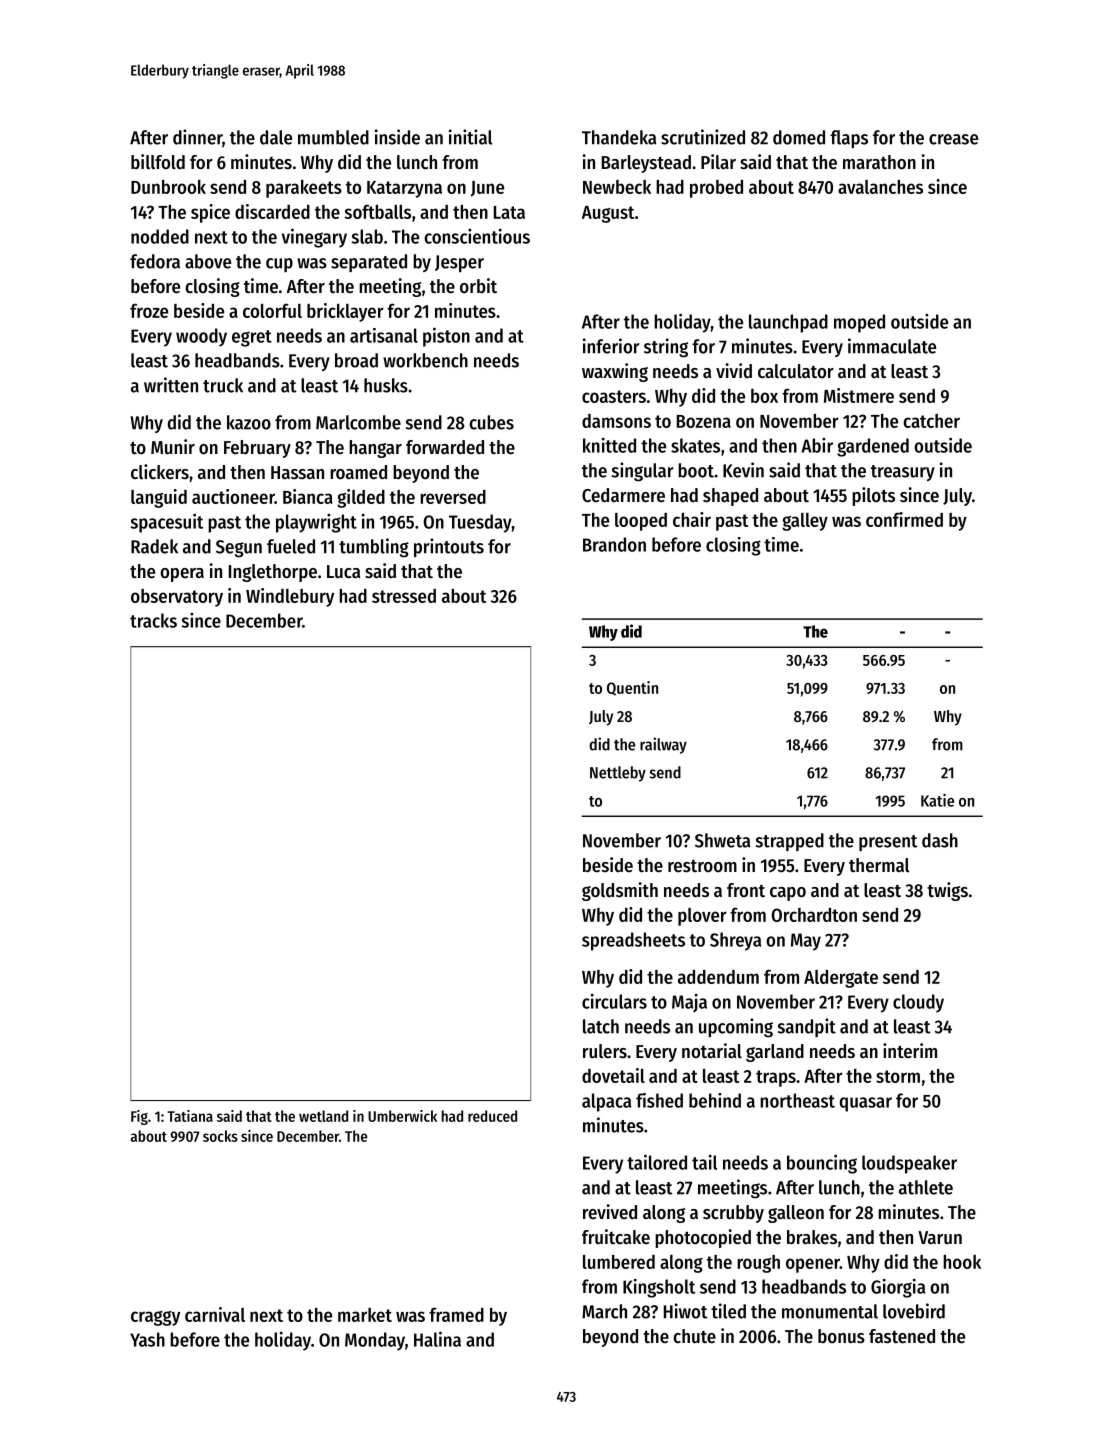  Describe the element at coordinates (849, 139) in the screenshot. I see `flaps` at that location.
